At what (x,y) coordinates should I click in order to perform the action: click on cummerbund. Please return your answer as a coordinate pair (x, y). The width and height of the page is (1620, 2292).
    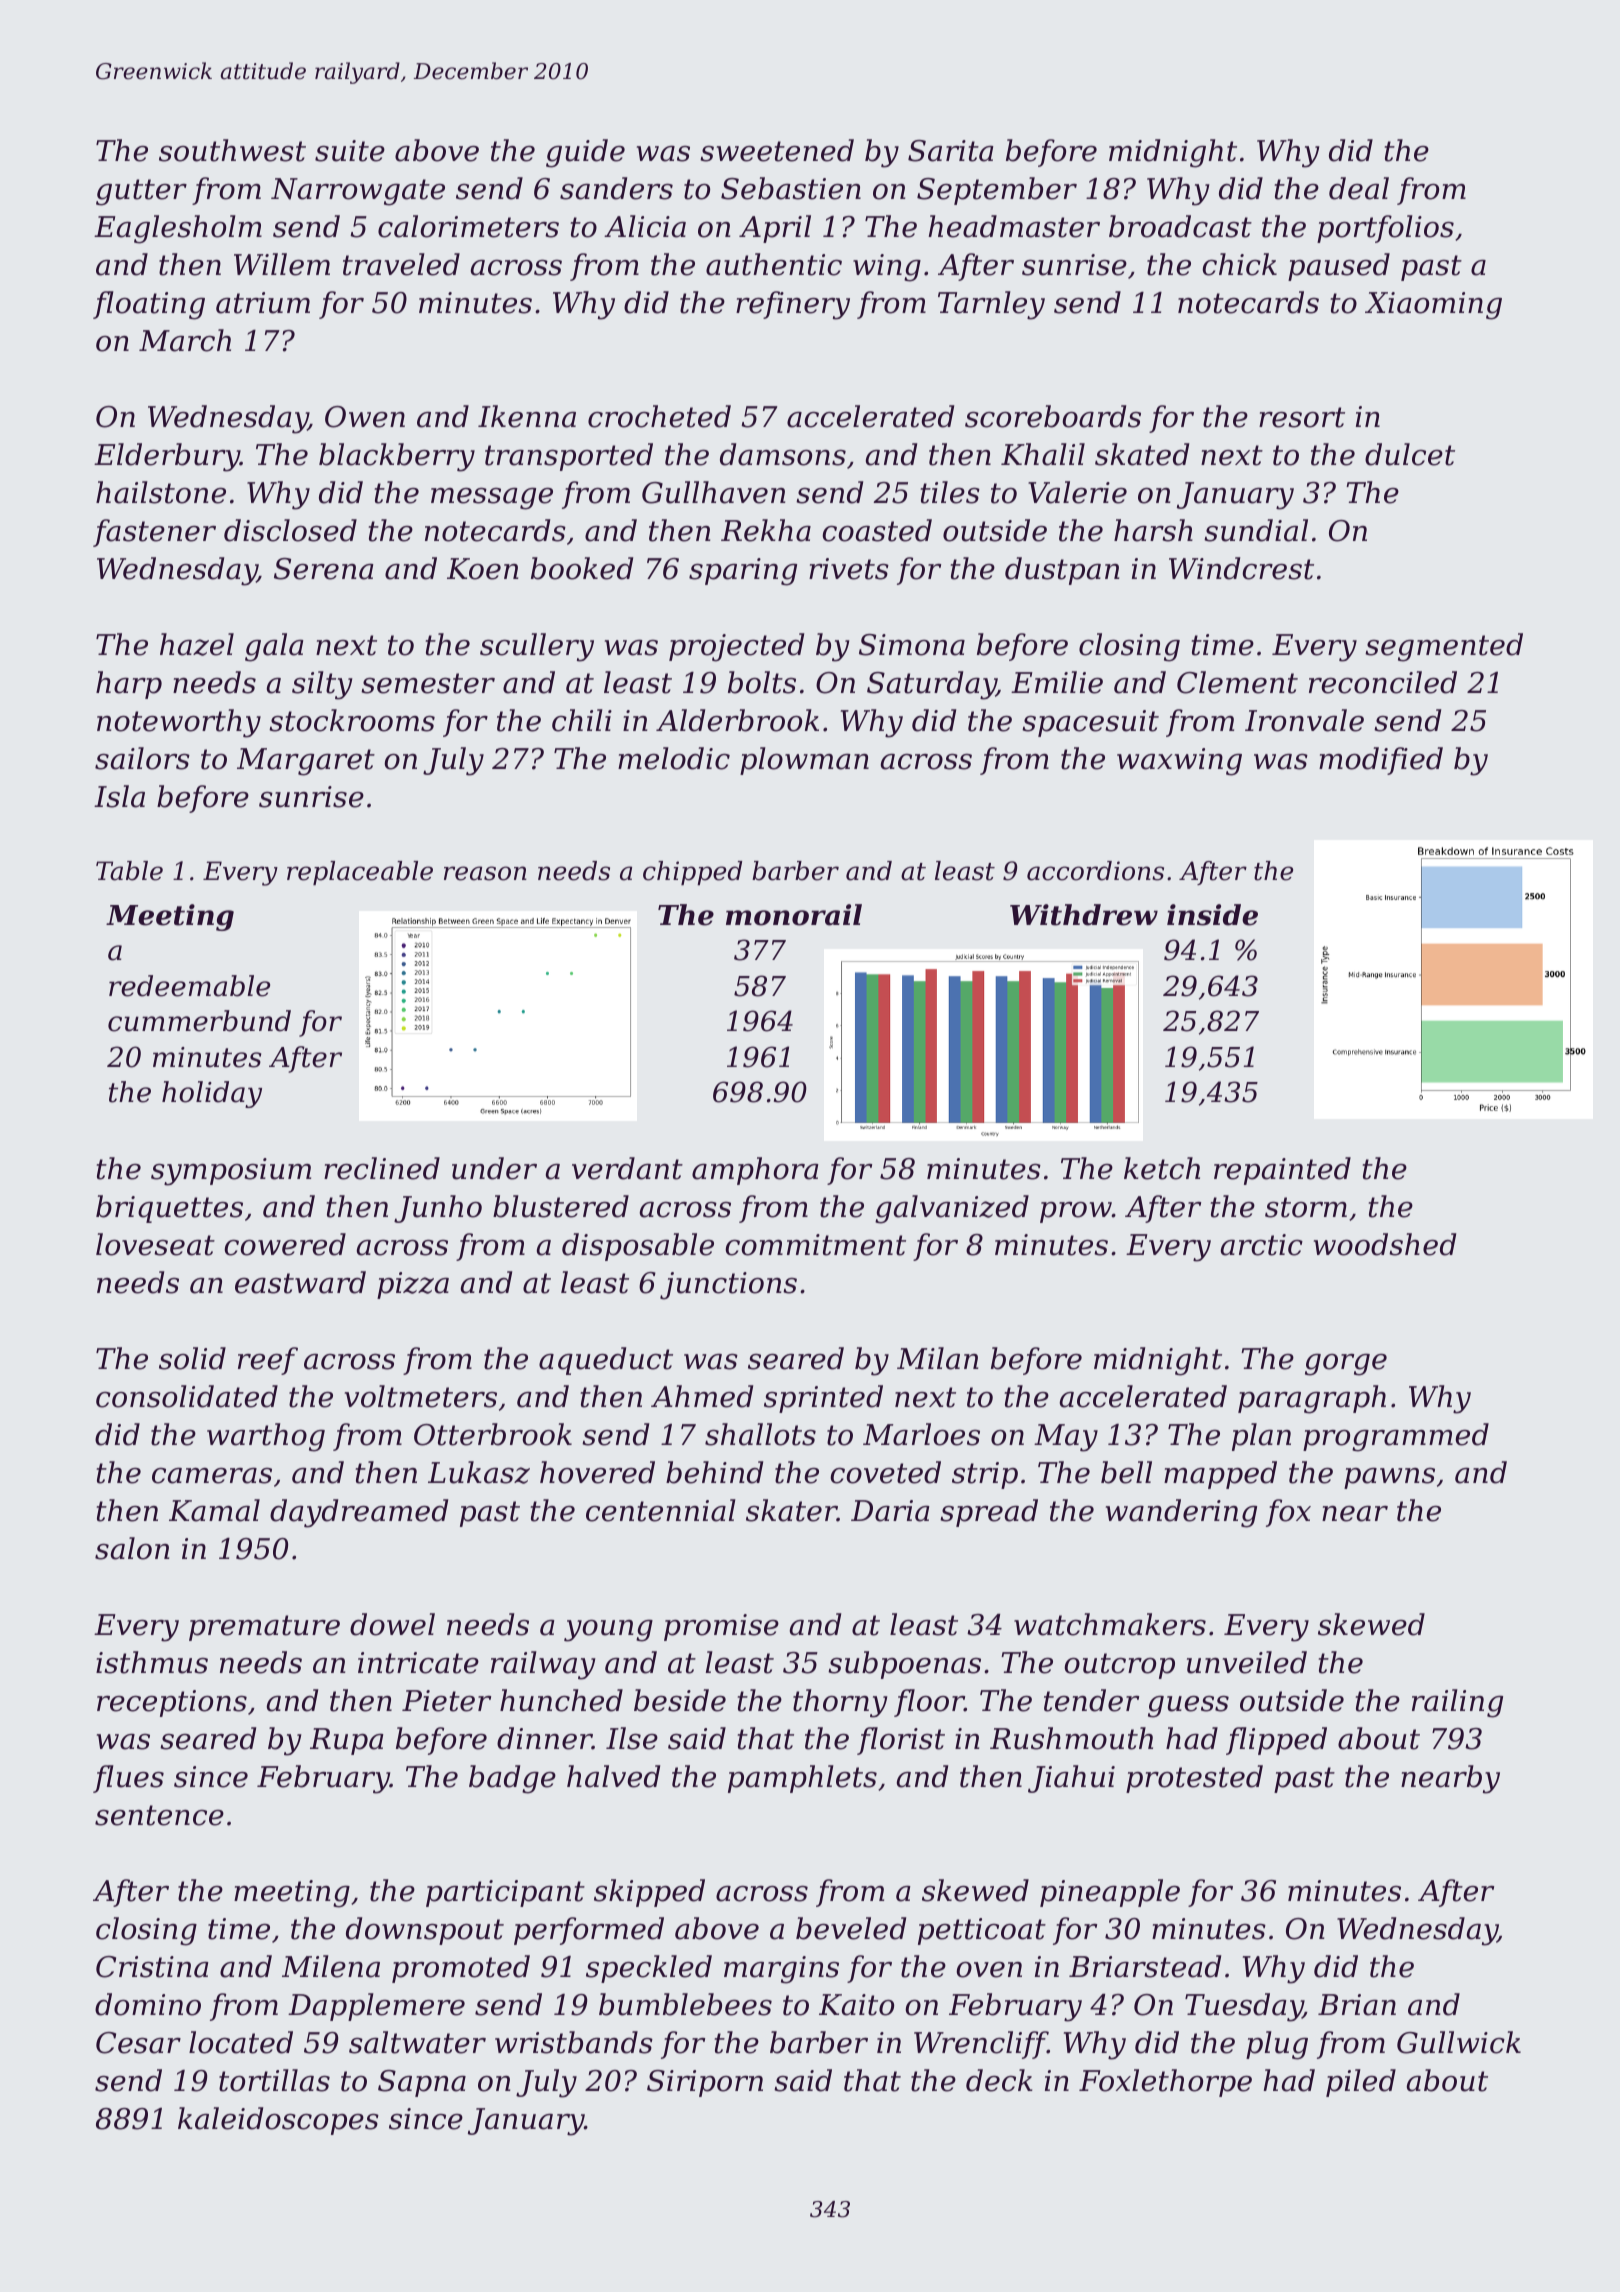
    Looking at the image, I should click on (199, 1021).
